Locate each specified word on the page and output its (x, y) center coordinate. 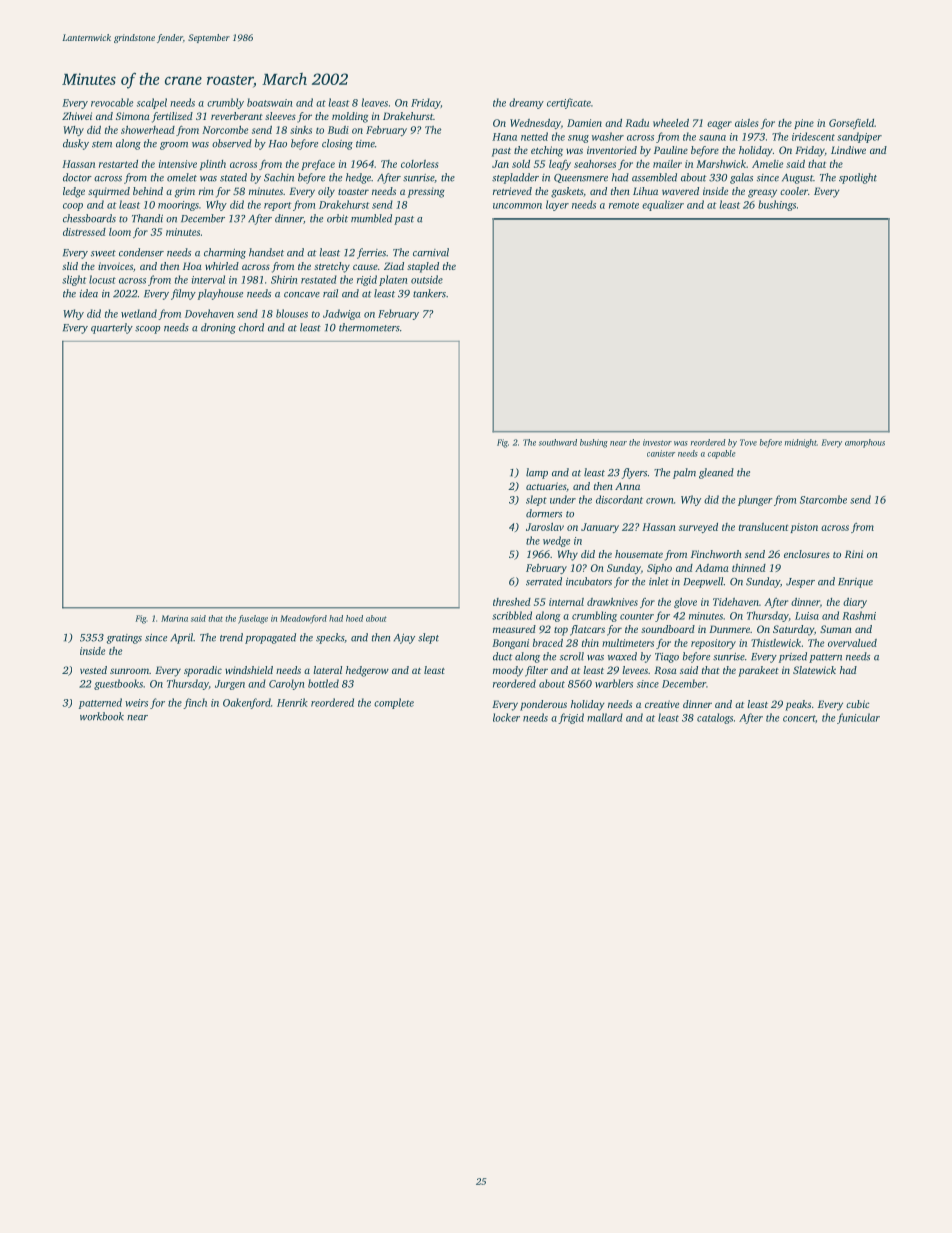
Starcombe (823, 499)
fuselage (253, 619)
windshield (249, 670)
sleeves (280, 116)
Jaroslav (545, 527)
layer (557, 205)
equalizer (663, 205)
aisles (746, 123)
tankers (429, 293)
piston (804, 528)
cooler (794, 191)
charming (225, 253)
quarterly (112, 328)
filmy (183, 294)
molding (350, 117)
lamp (537, 473)
